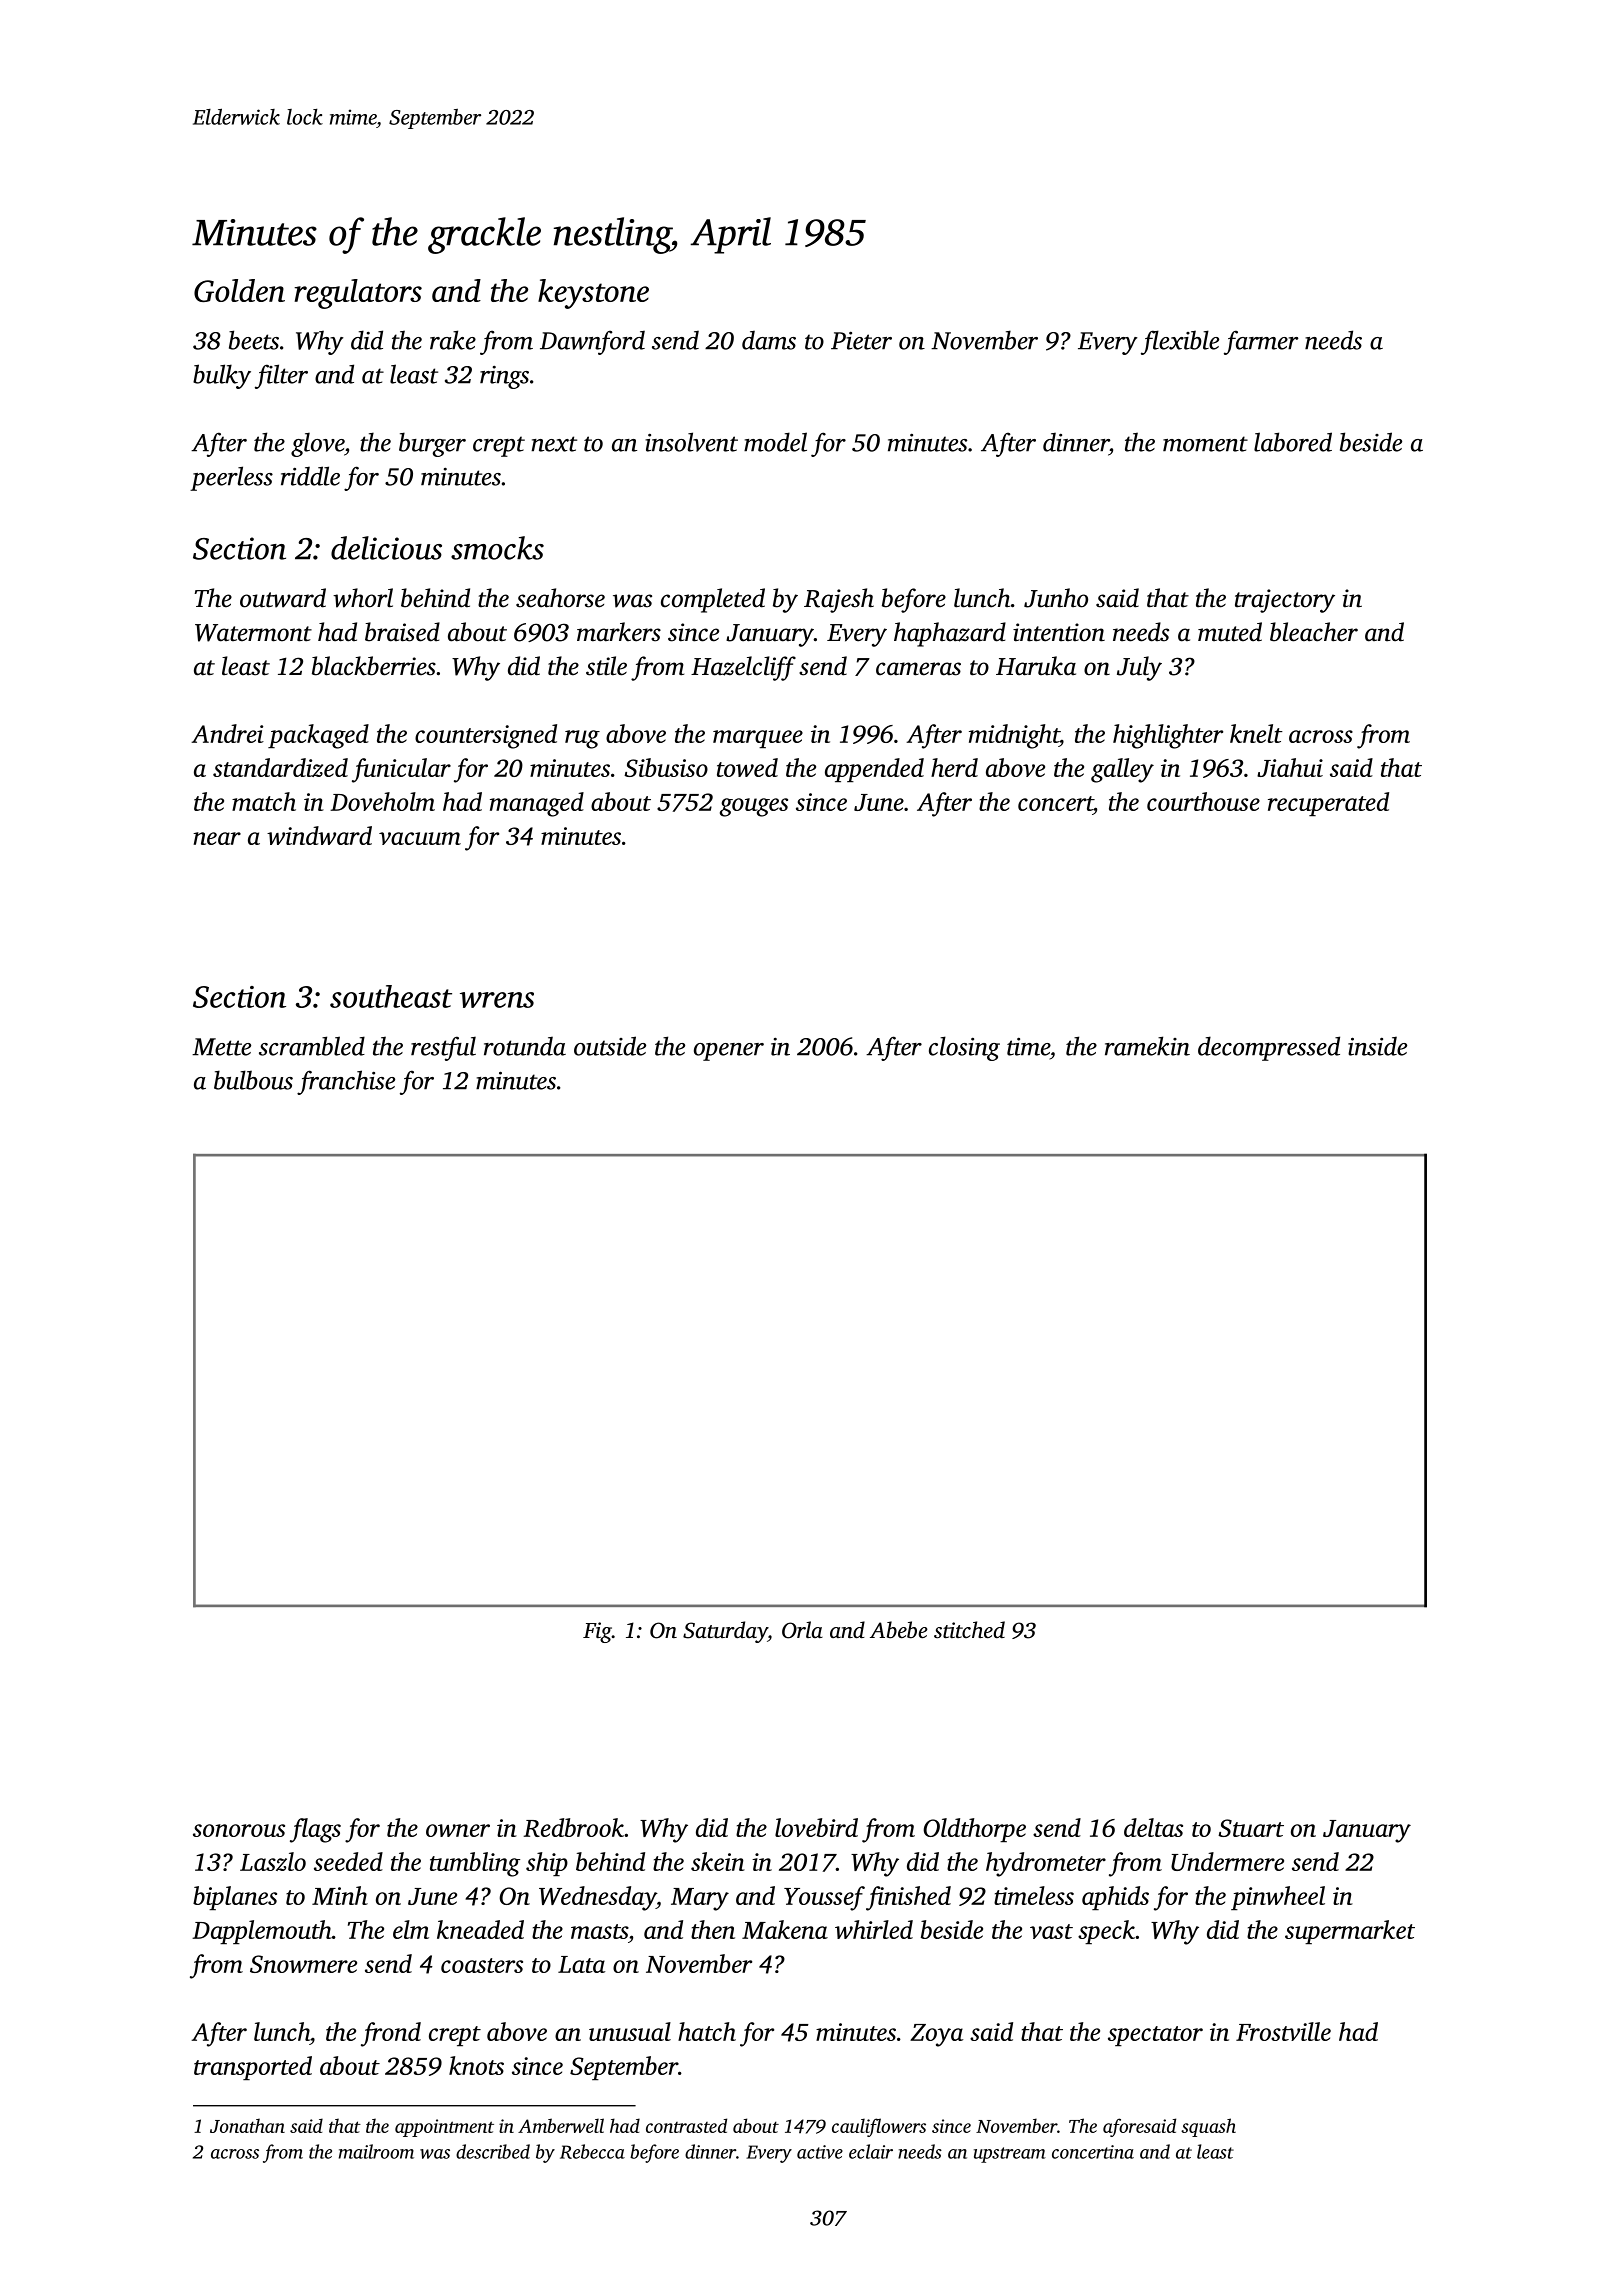 The height and width of the screenshot is (2292, 1620). Describe the element at coordinates (861, 341) in the screenshot. I see `Pieter` at that location.
